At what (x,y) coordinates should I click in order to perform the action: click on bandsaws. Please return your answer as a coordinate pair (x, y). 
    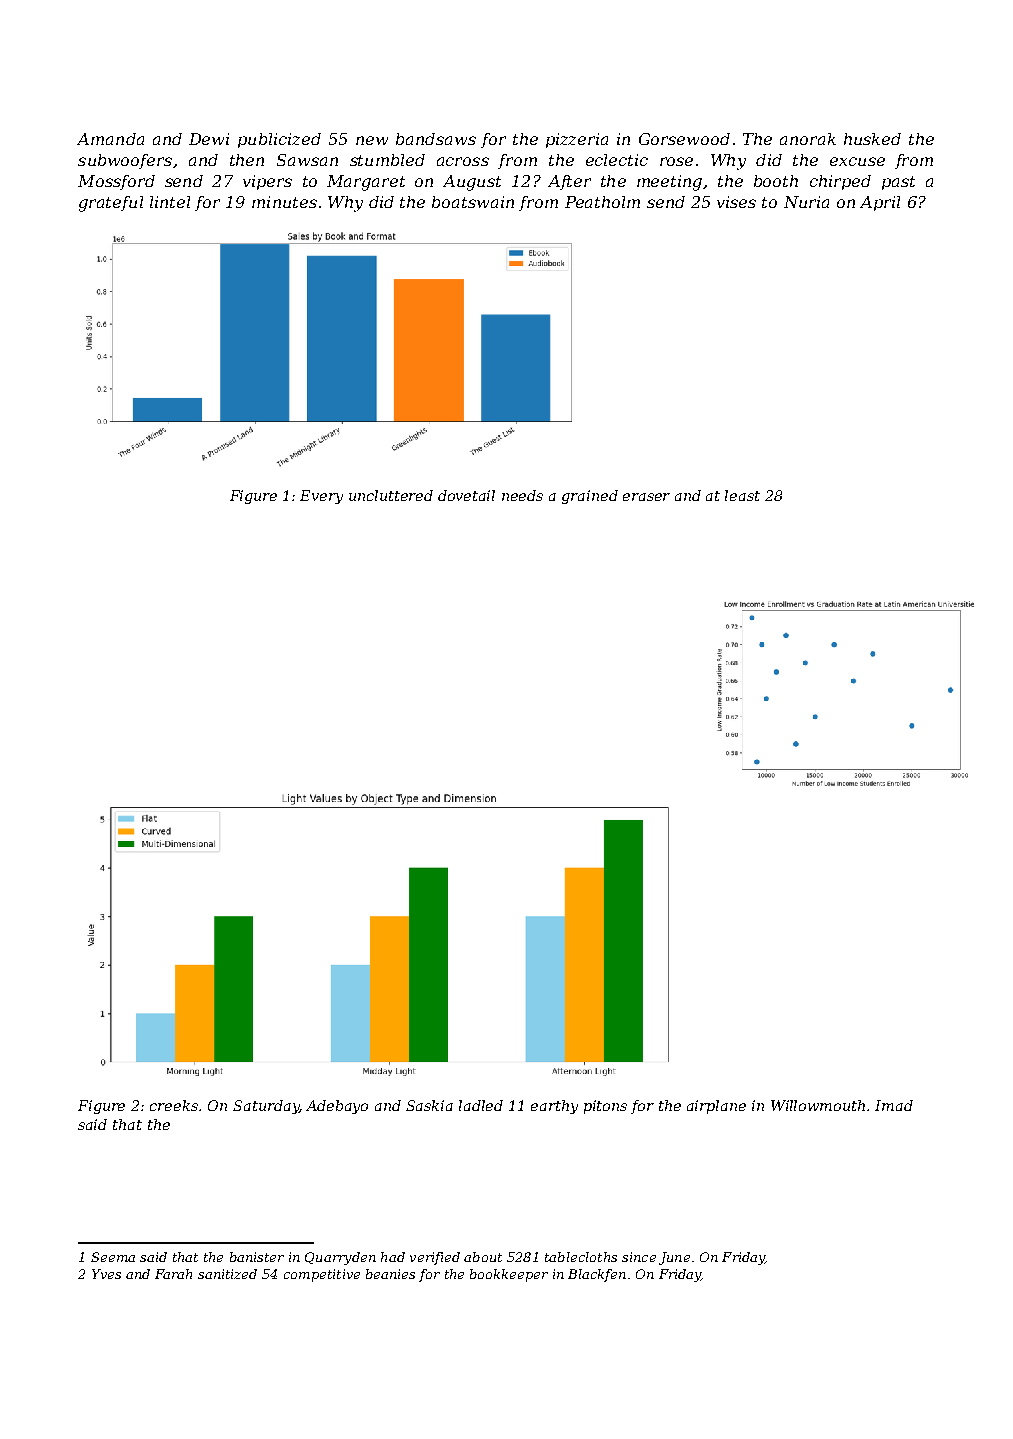
    Looking at the image, I should click on (436, 139).
